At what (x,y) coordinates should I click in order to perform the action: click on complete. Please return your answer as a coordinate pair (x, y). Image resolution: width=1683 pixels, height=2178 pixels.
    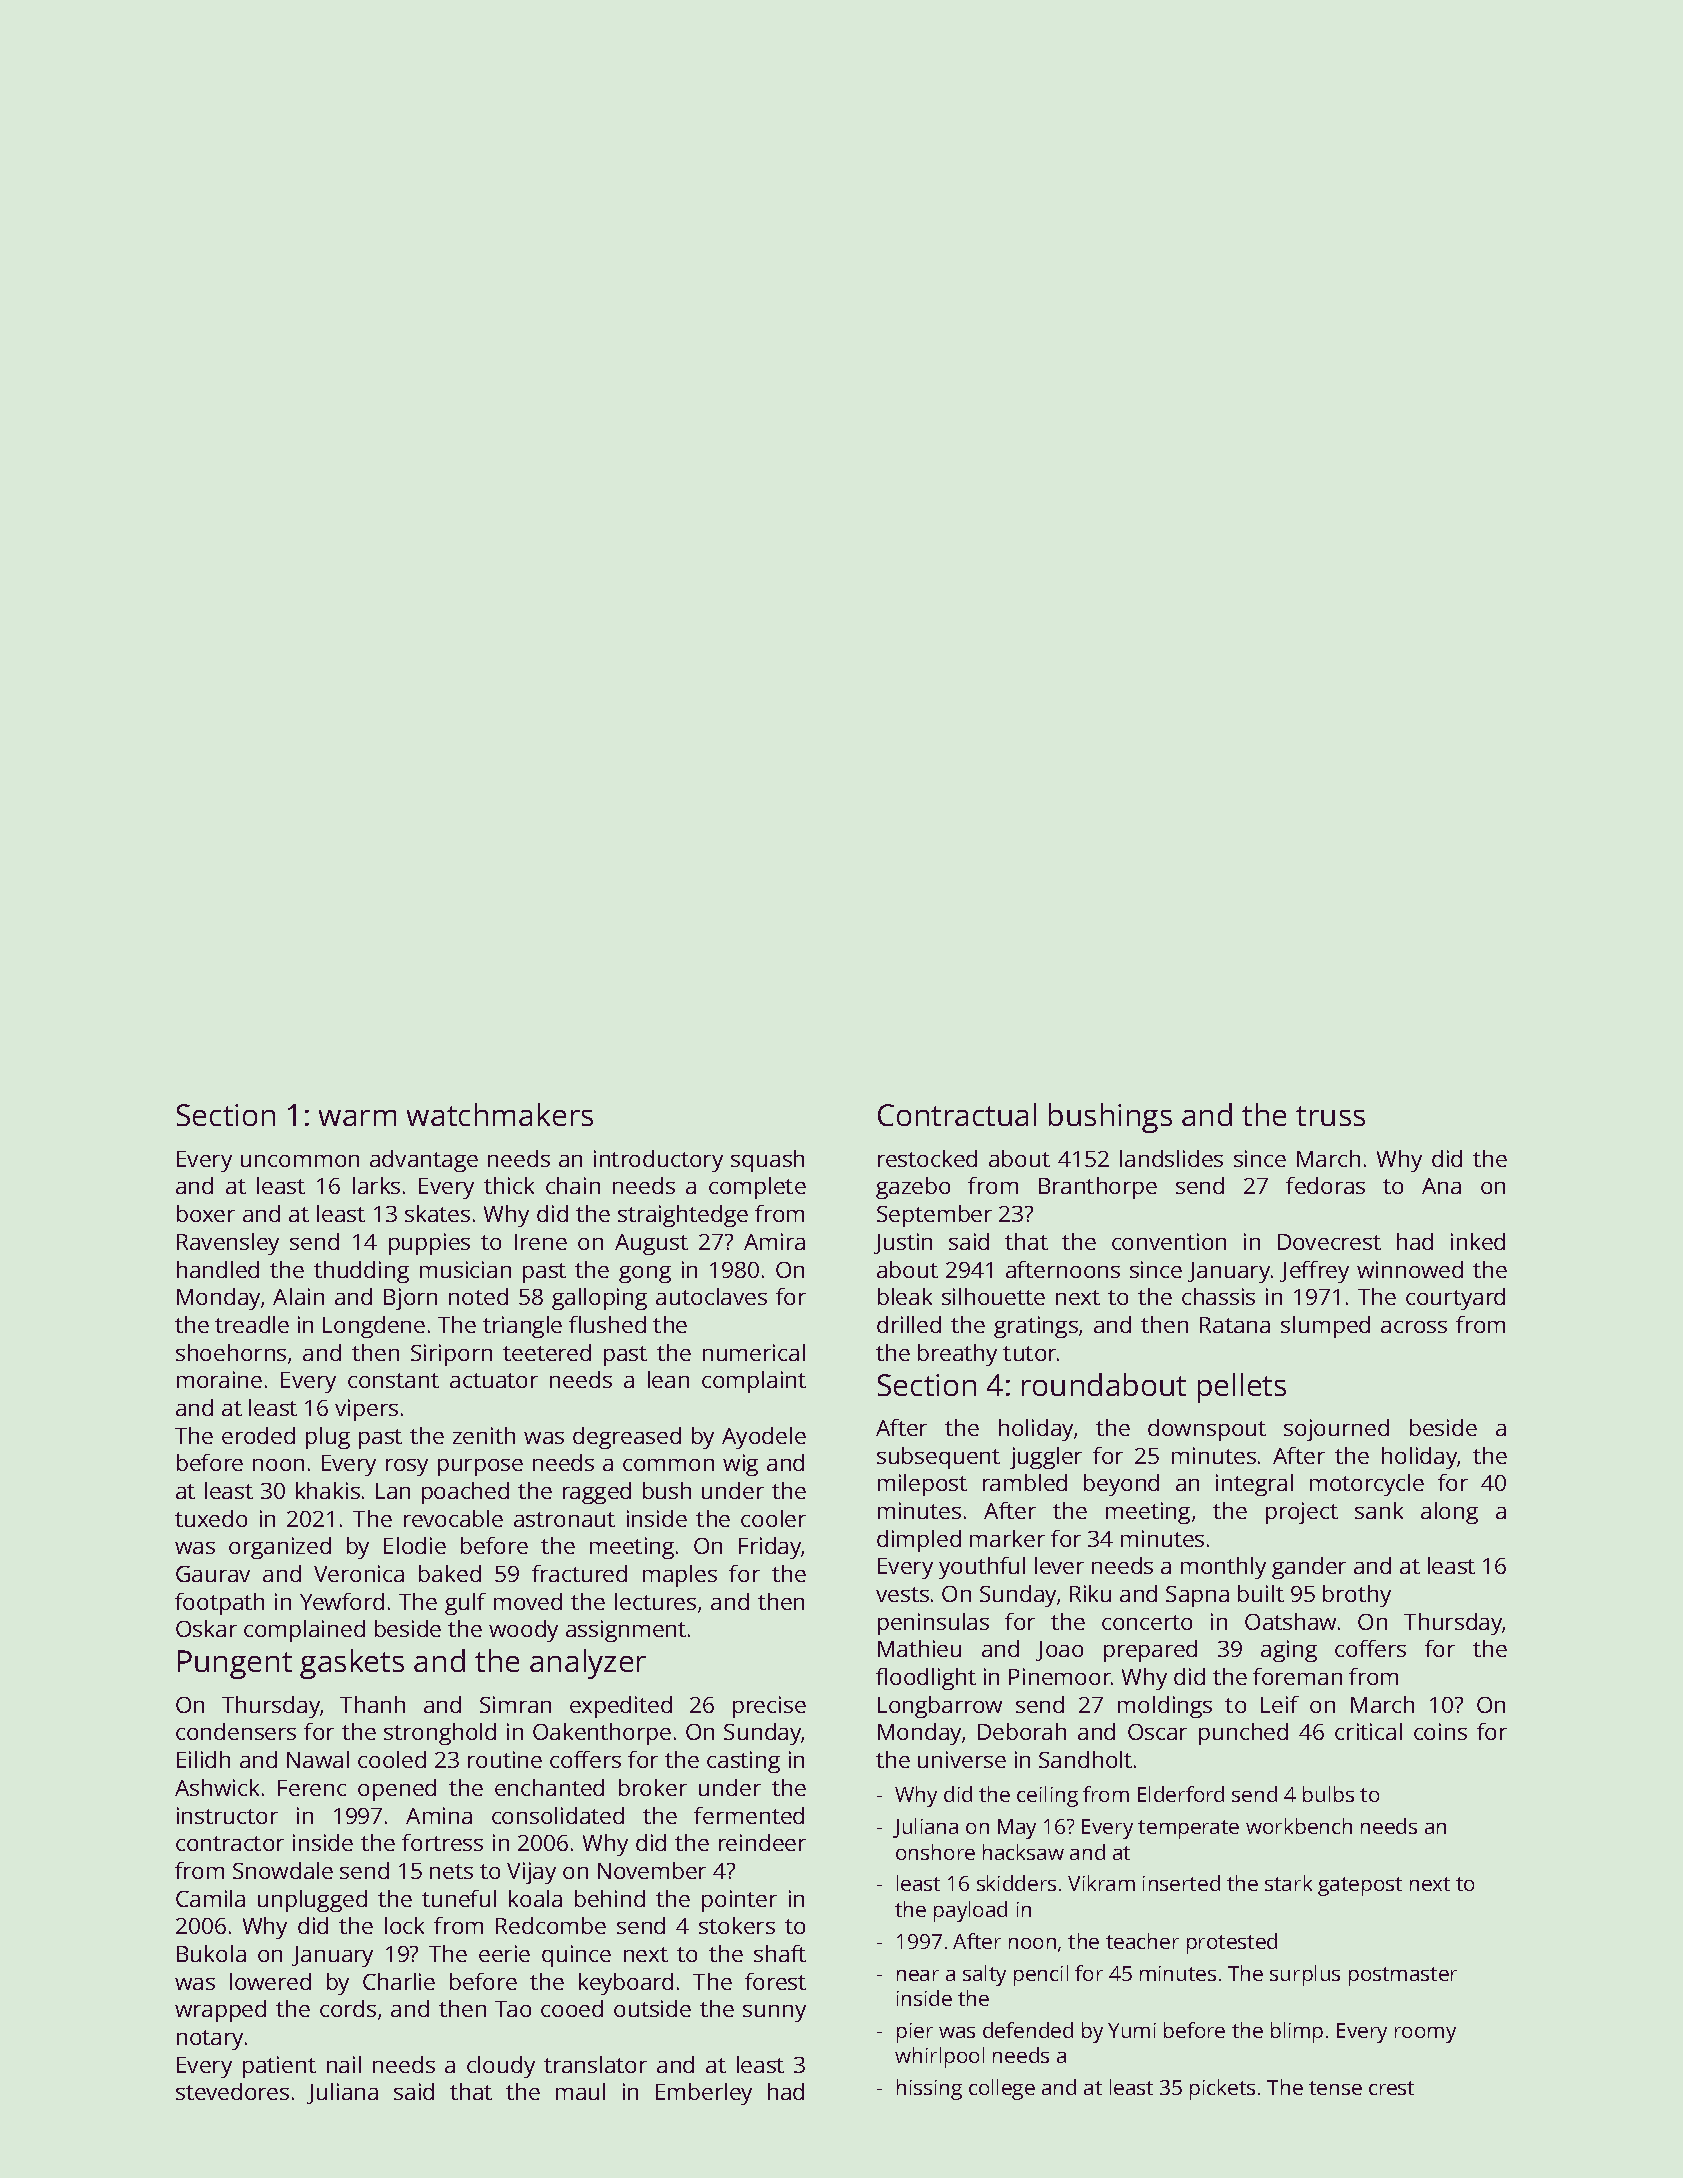
    Looking at the image, I should click on (757, 1188).
